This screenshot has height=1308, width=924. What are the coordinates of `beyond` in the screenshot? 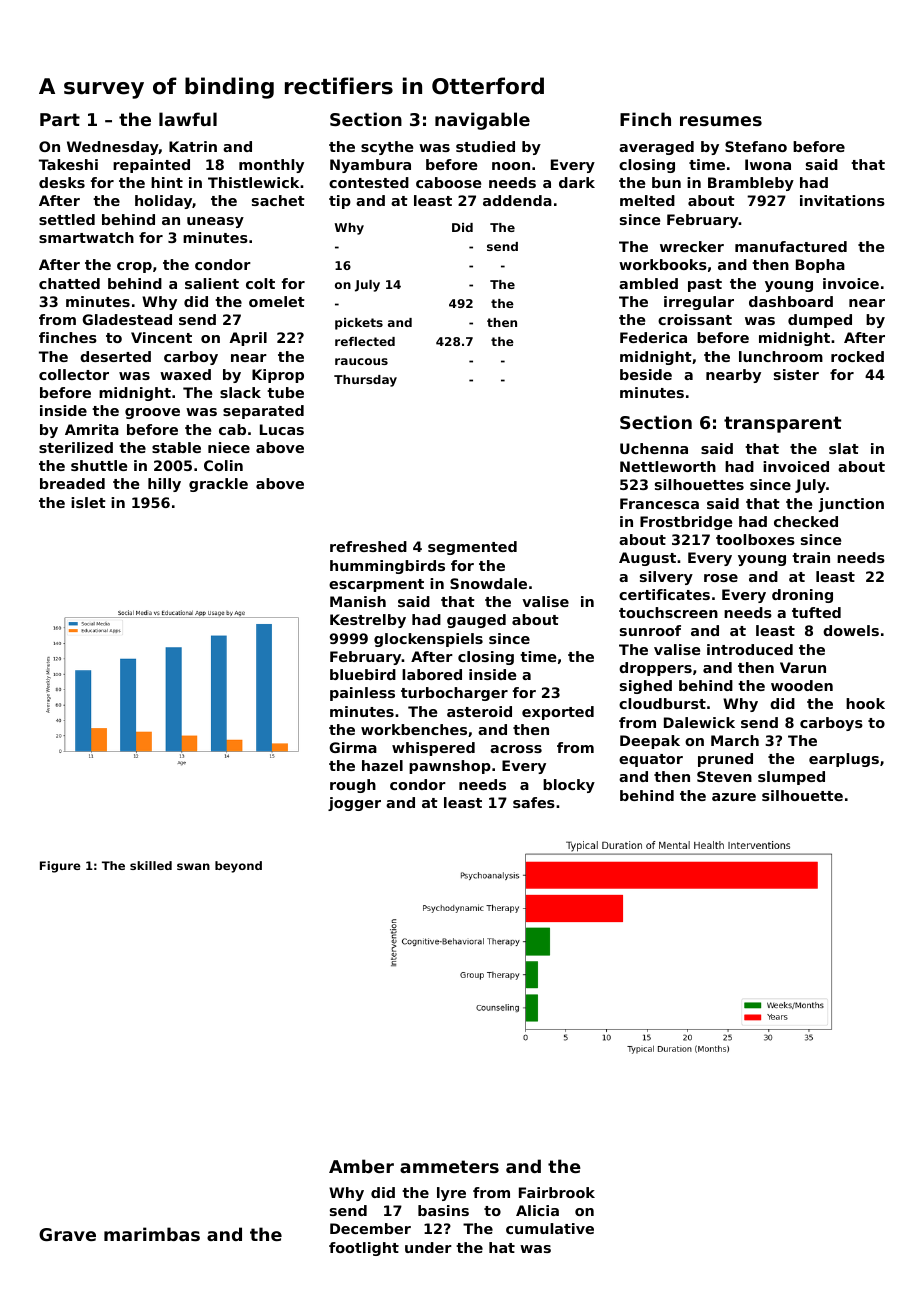 It's located at (238, 867).
